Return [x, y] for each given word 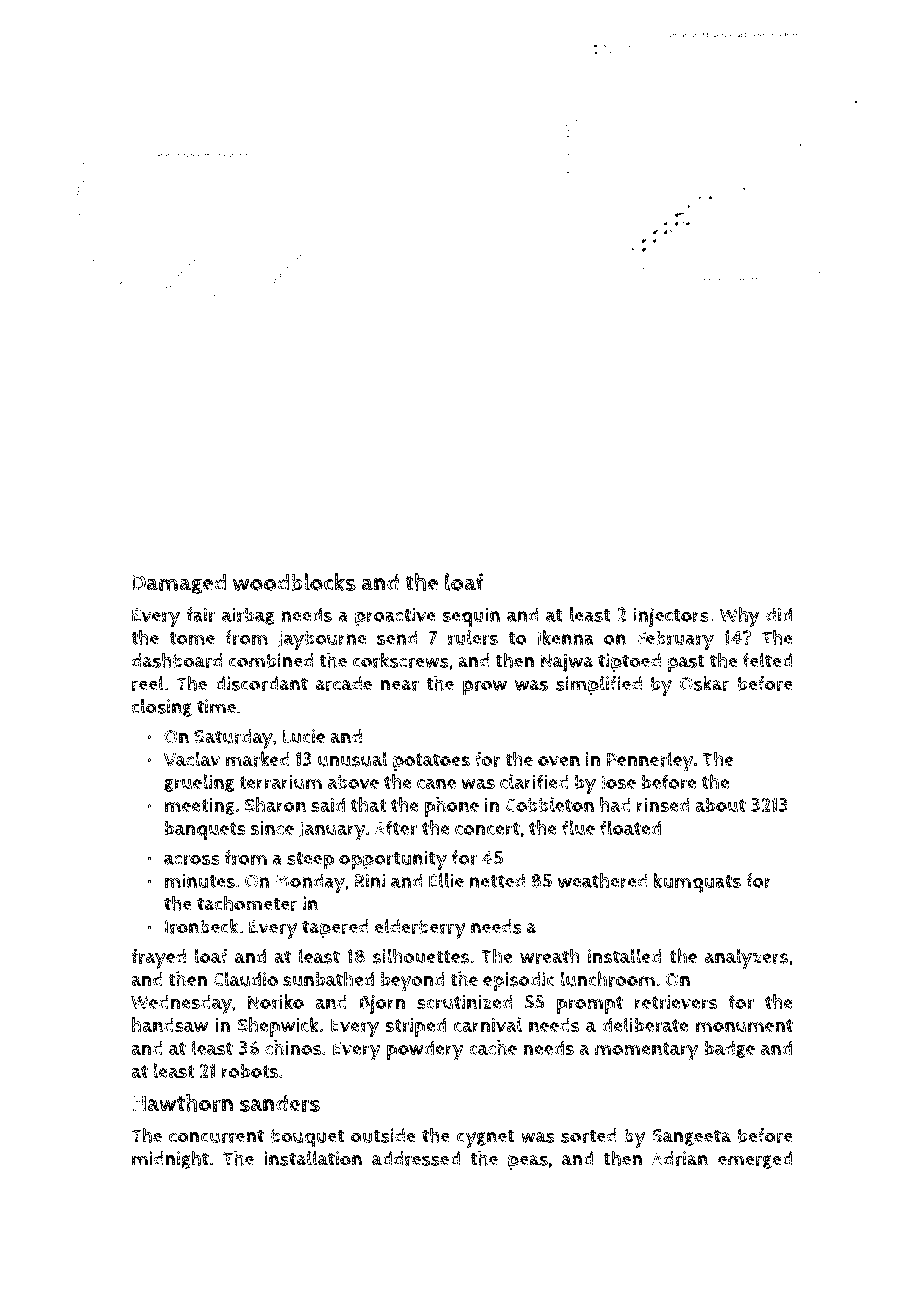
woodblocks [294, 582]
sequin [471, 617]
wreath [550, 956]
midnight [170, 1159]
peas [528, 1163]
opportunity [393, 860]
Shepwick [278, 1027]
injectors [671, 617]
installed [624, 956]
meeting [200, 806]
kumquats [697, 883]
